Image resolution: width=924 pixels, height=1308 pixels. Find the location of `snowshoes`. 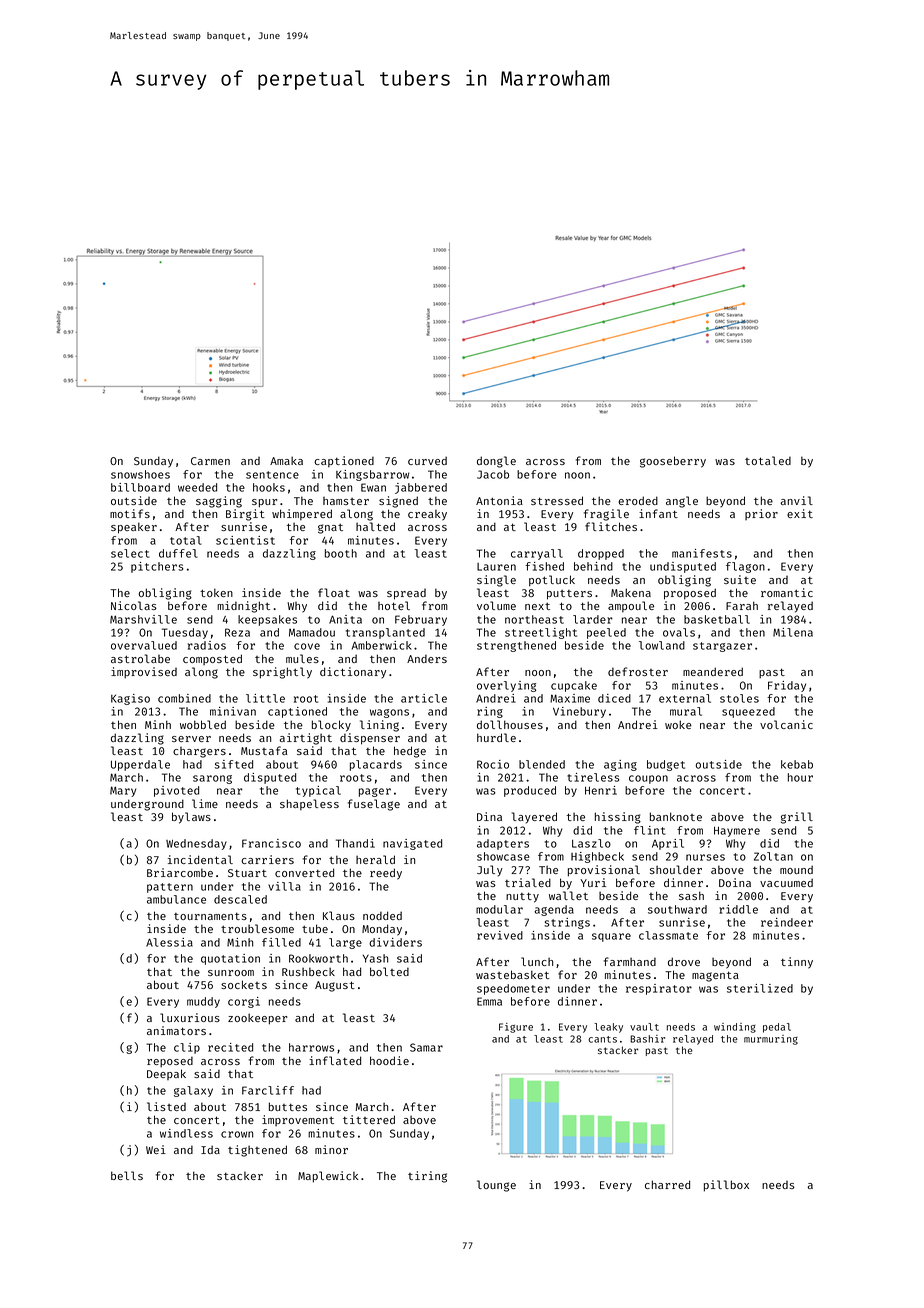

snowshoes is located at coordinates (140, 474).
